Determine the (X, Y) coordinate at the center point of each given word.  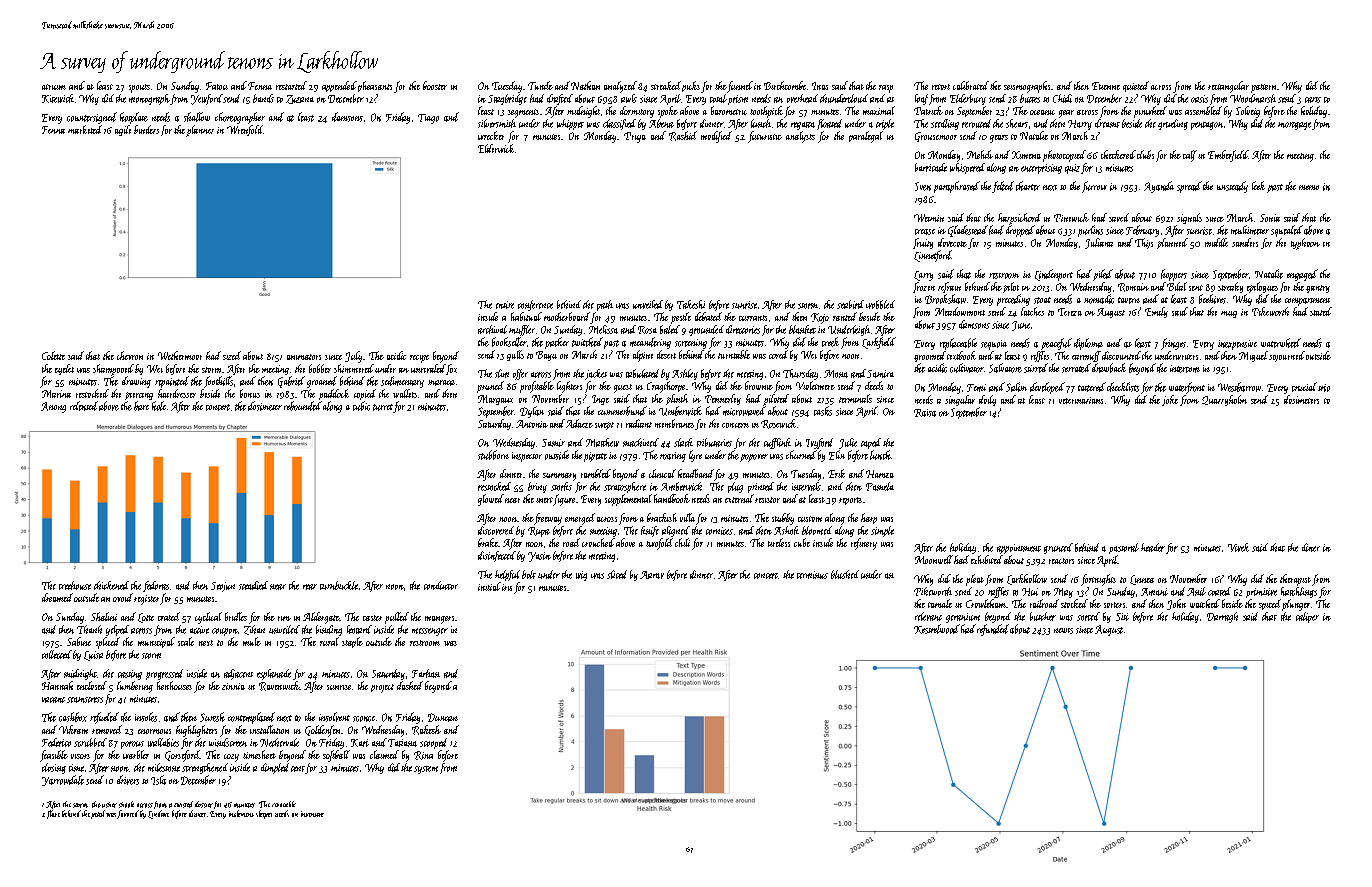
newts (1063, 631)
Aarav (652, 575)
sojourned (1287, 356)
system (426, 770)
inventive (312, 814)
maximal (879, 110)
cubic (361, 406)
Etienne (1106, 86)
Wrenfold (245, 130)
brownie (759, 385)
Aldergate (321, 618)
